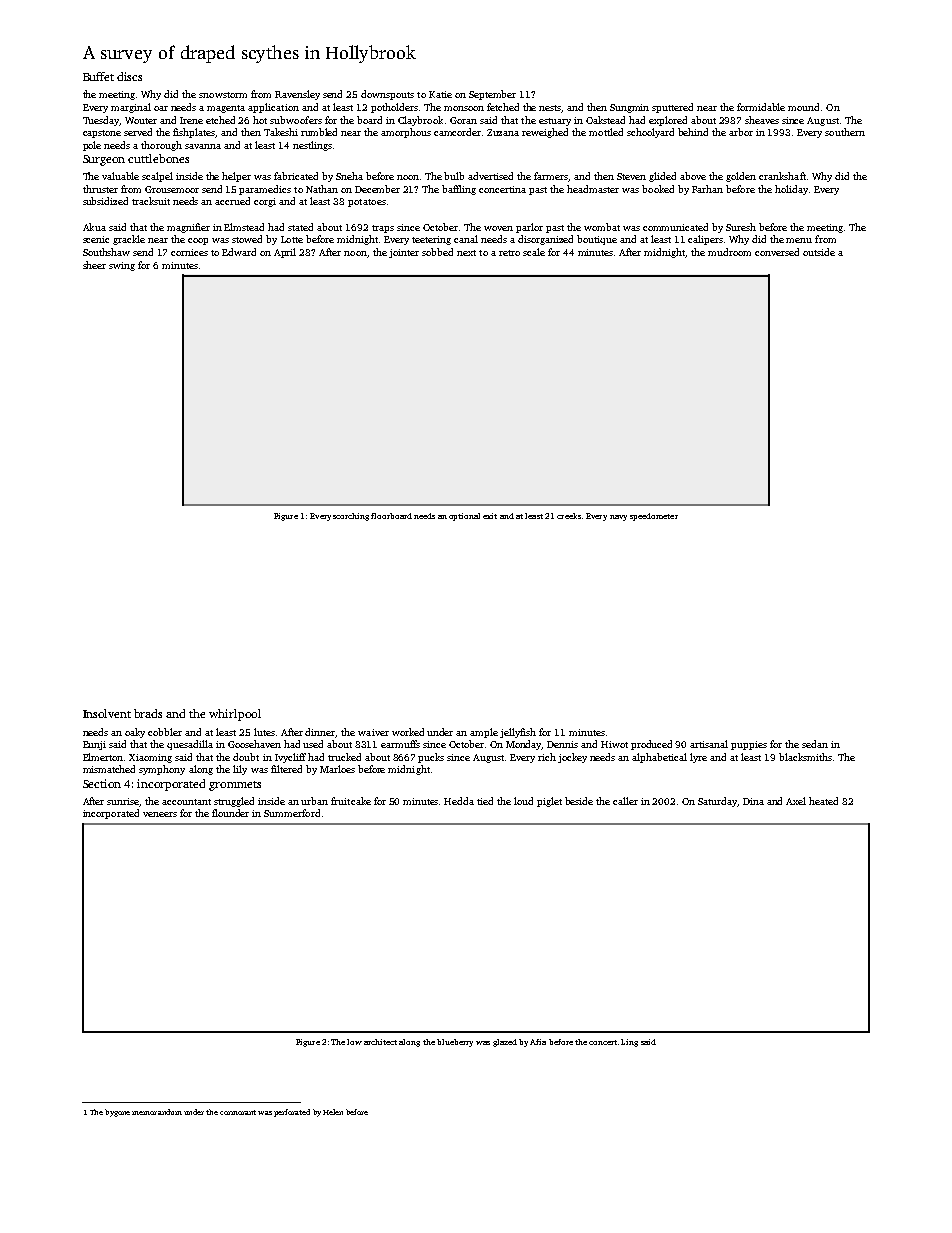  What do you see at coordinates (464, 517) in the page?
I see `optional` at bounding box center [464, 517].
